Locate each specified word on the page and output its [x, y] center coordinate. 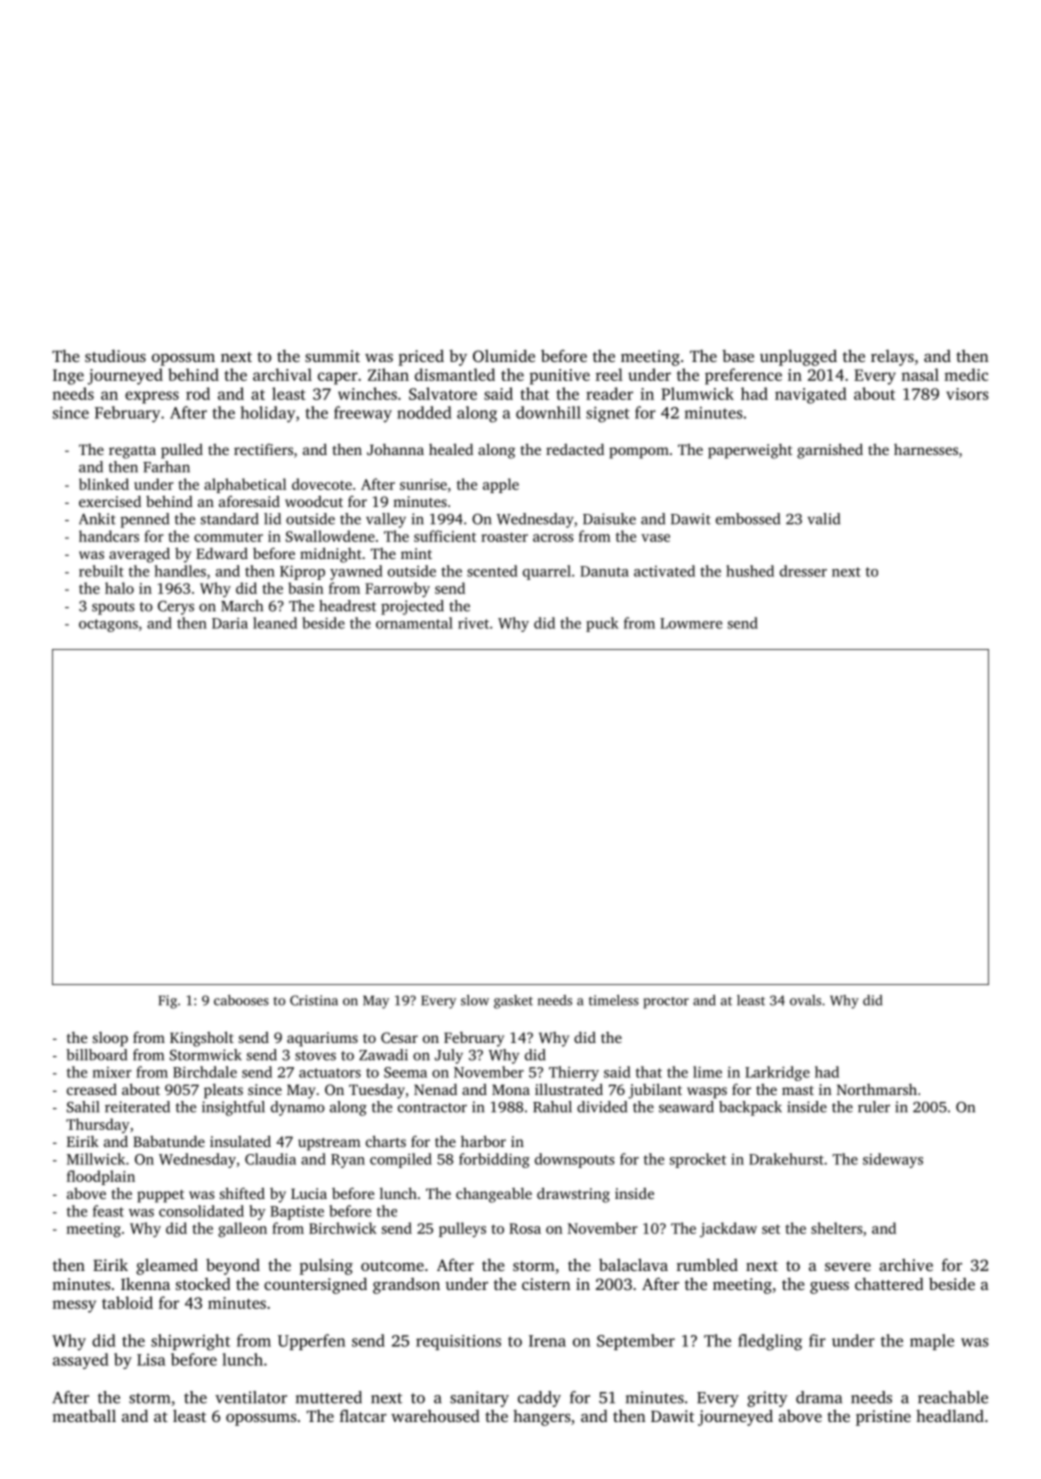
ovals [805, 1000]
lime [707, 1072]
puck [602, 624]
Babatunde [169, 1141]
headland [950, 1415]
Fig [168, 1002]
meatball [84, 1415]
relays [892, 358]
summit [332, 356]
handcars [109, 536]
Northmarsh [877, 1089]
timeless [614, 1000]
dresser [803, 571]
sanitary [479, 1399]
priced [421, 357]
